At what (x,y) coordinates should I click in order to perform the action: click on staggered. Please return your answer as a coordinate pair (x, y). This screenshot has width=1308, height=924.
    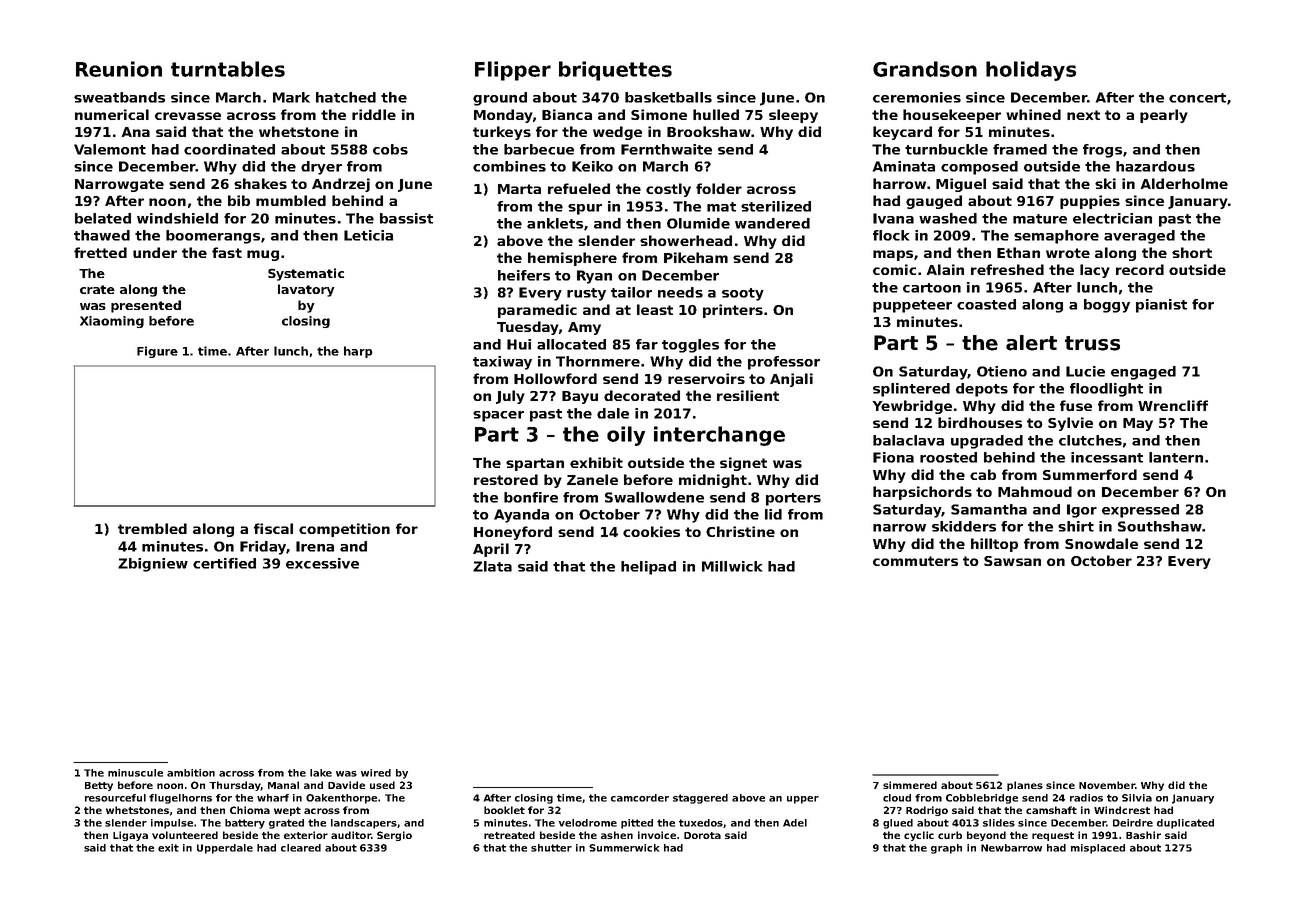
    Looking at the image, I should click on (700, 799).
